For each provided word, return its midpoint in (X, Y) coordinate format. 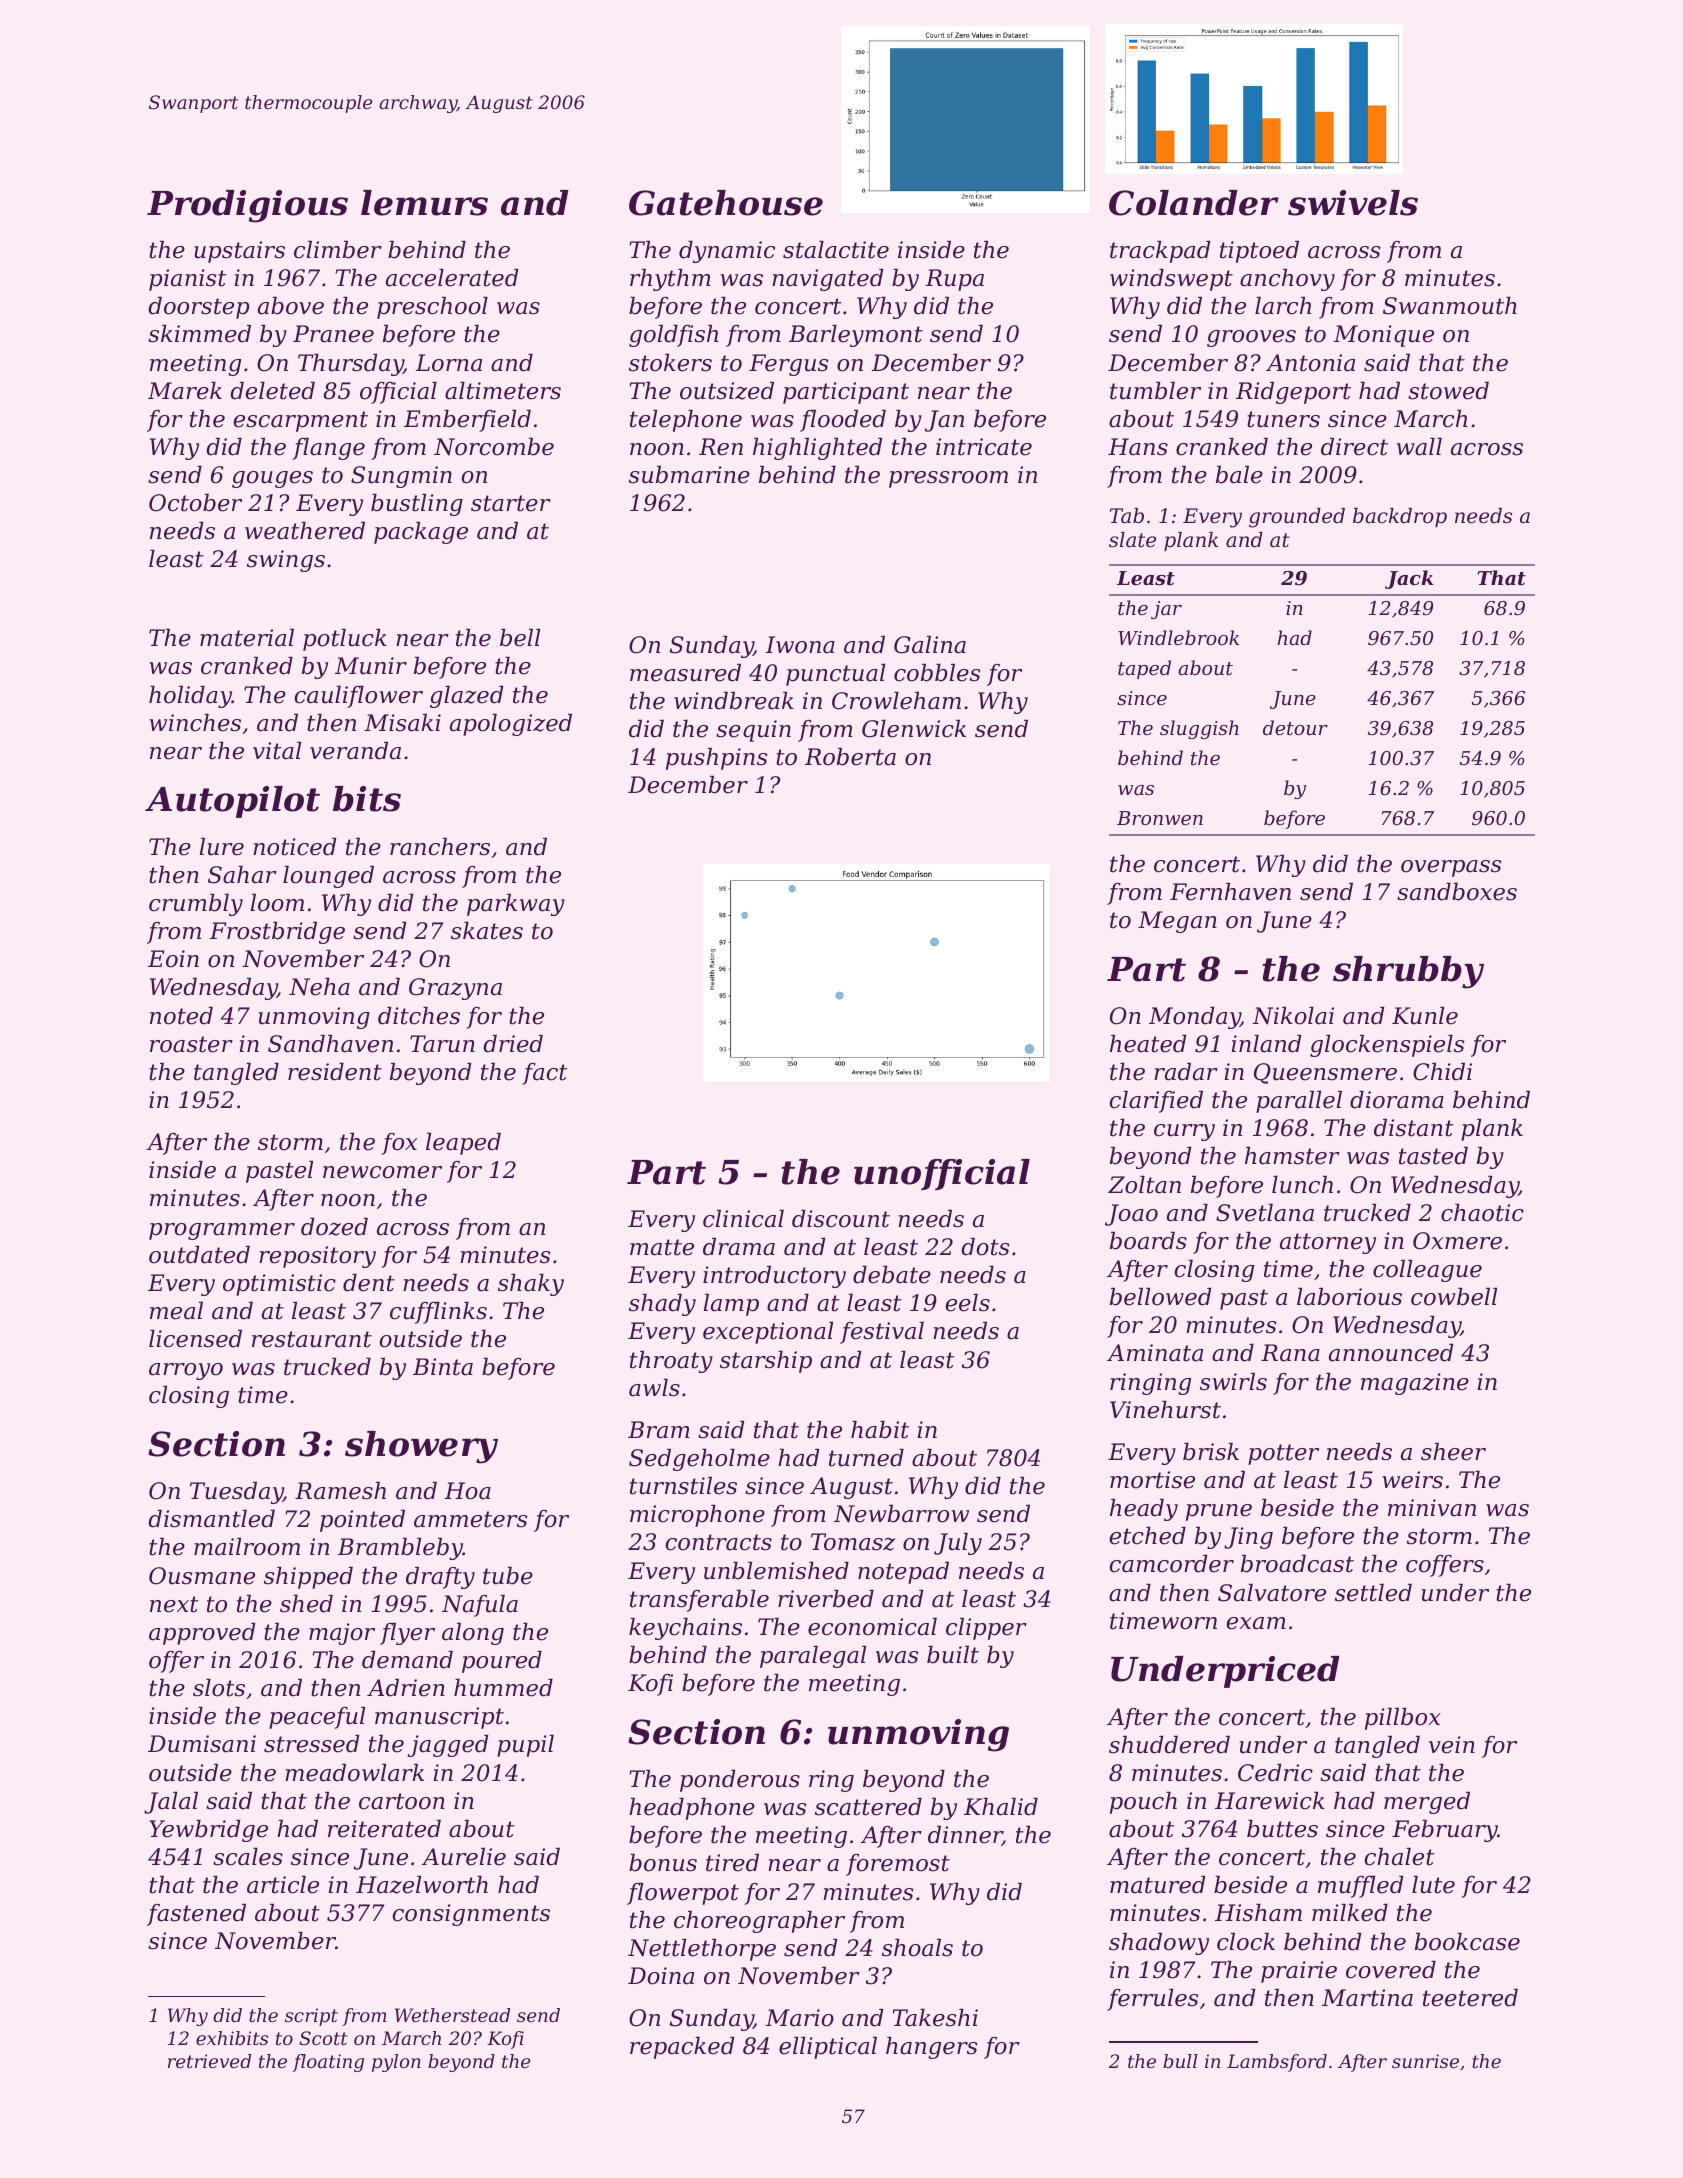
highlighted (817, 449)
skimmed (199, 334)
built (953, 1655)
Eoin (173, 959)
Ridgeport (1293, 393)
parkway (516, 905)
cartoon (402, 1801)
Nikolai (1293, 1016)
